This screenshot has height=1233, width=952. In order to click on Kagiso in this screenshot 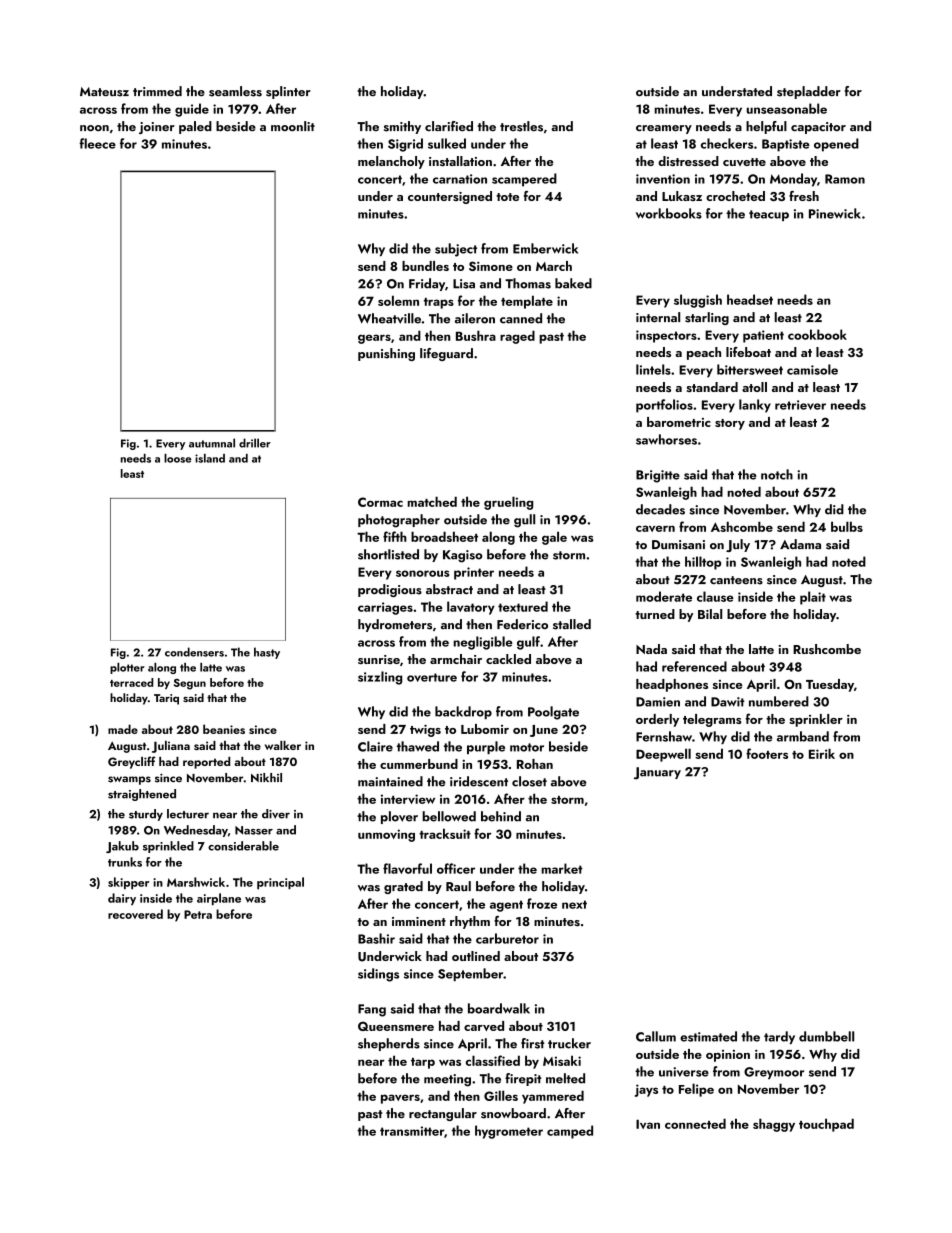, I will do `click(463, 556)`.
